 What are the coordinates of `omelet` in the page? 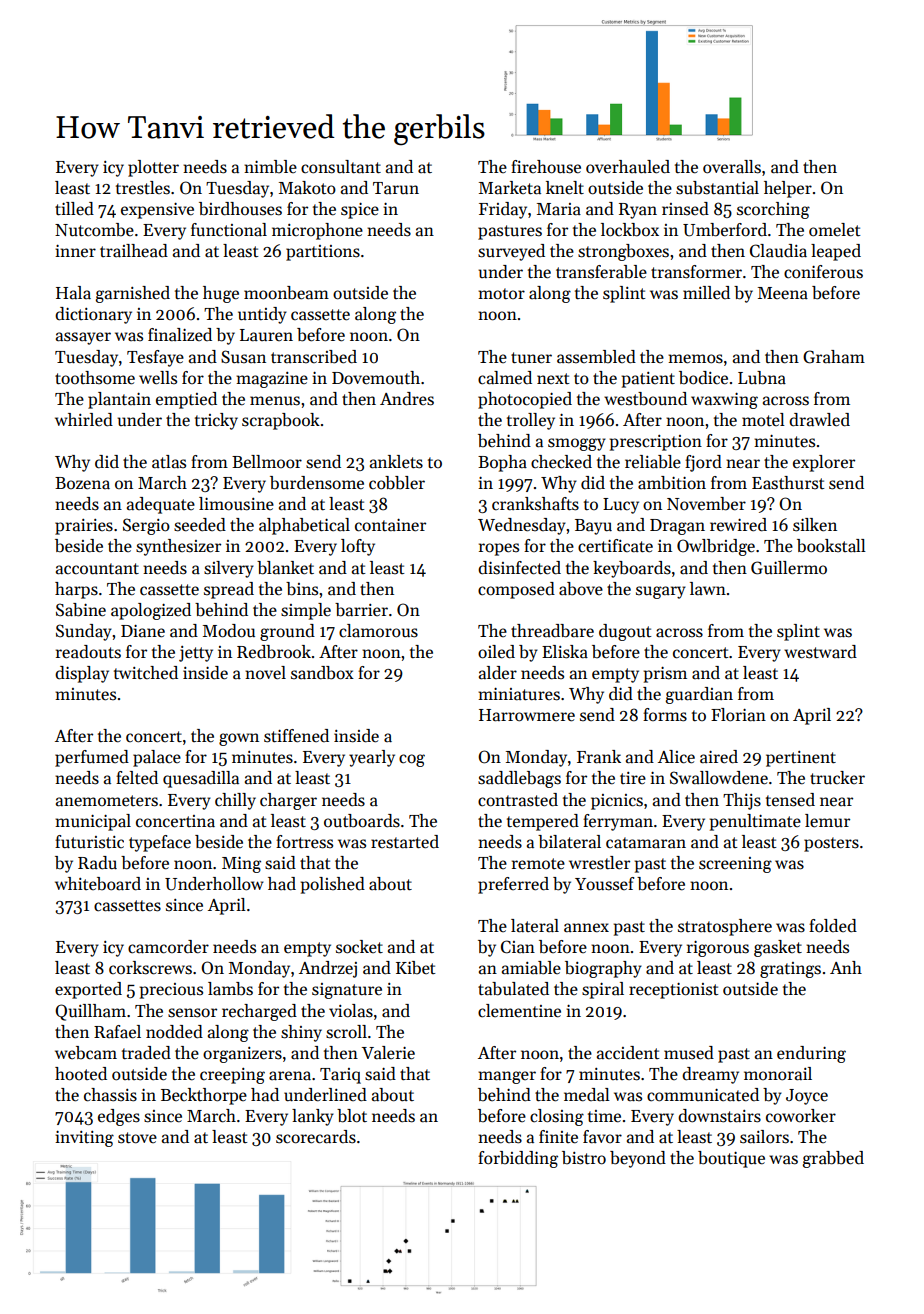 It's located at (834, 230).
